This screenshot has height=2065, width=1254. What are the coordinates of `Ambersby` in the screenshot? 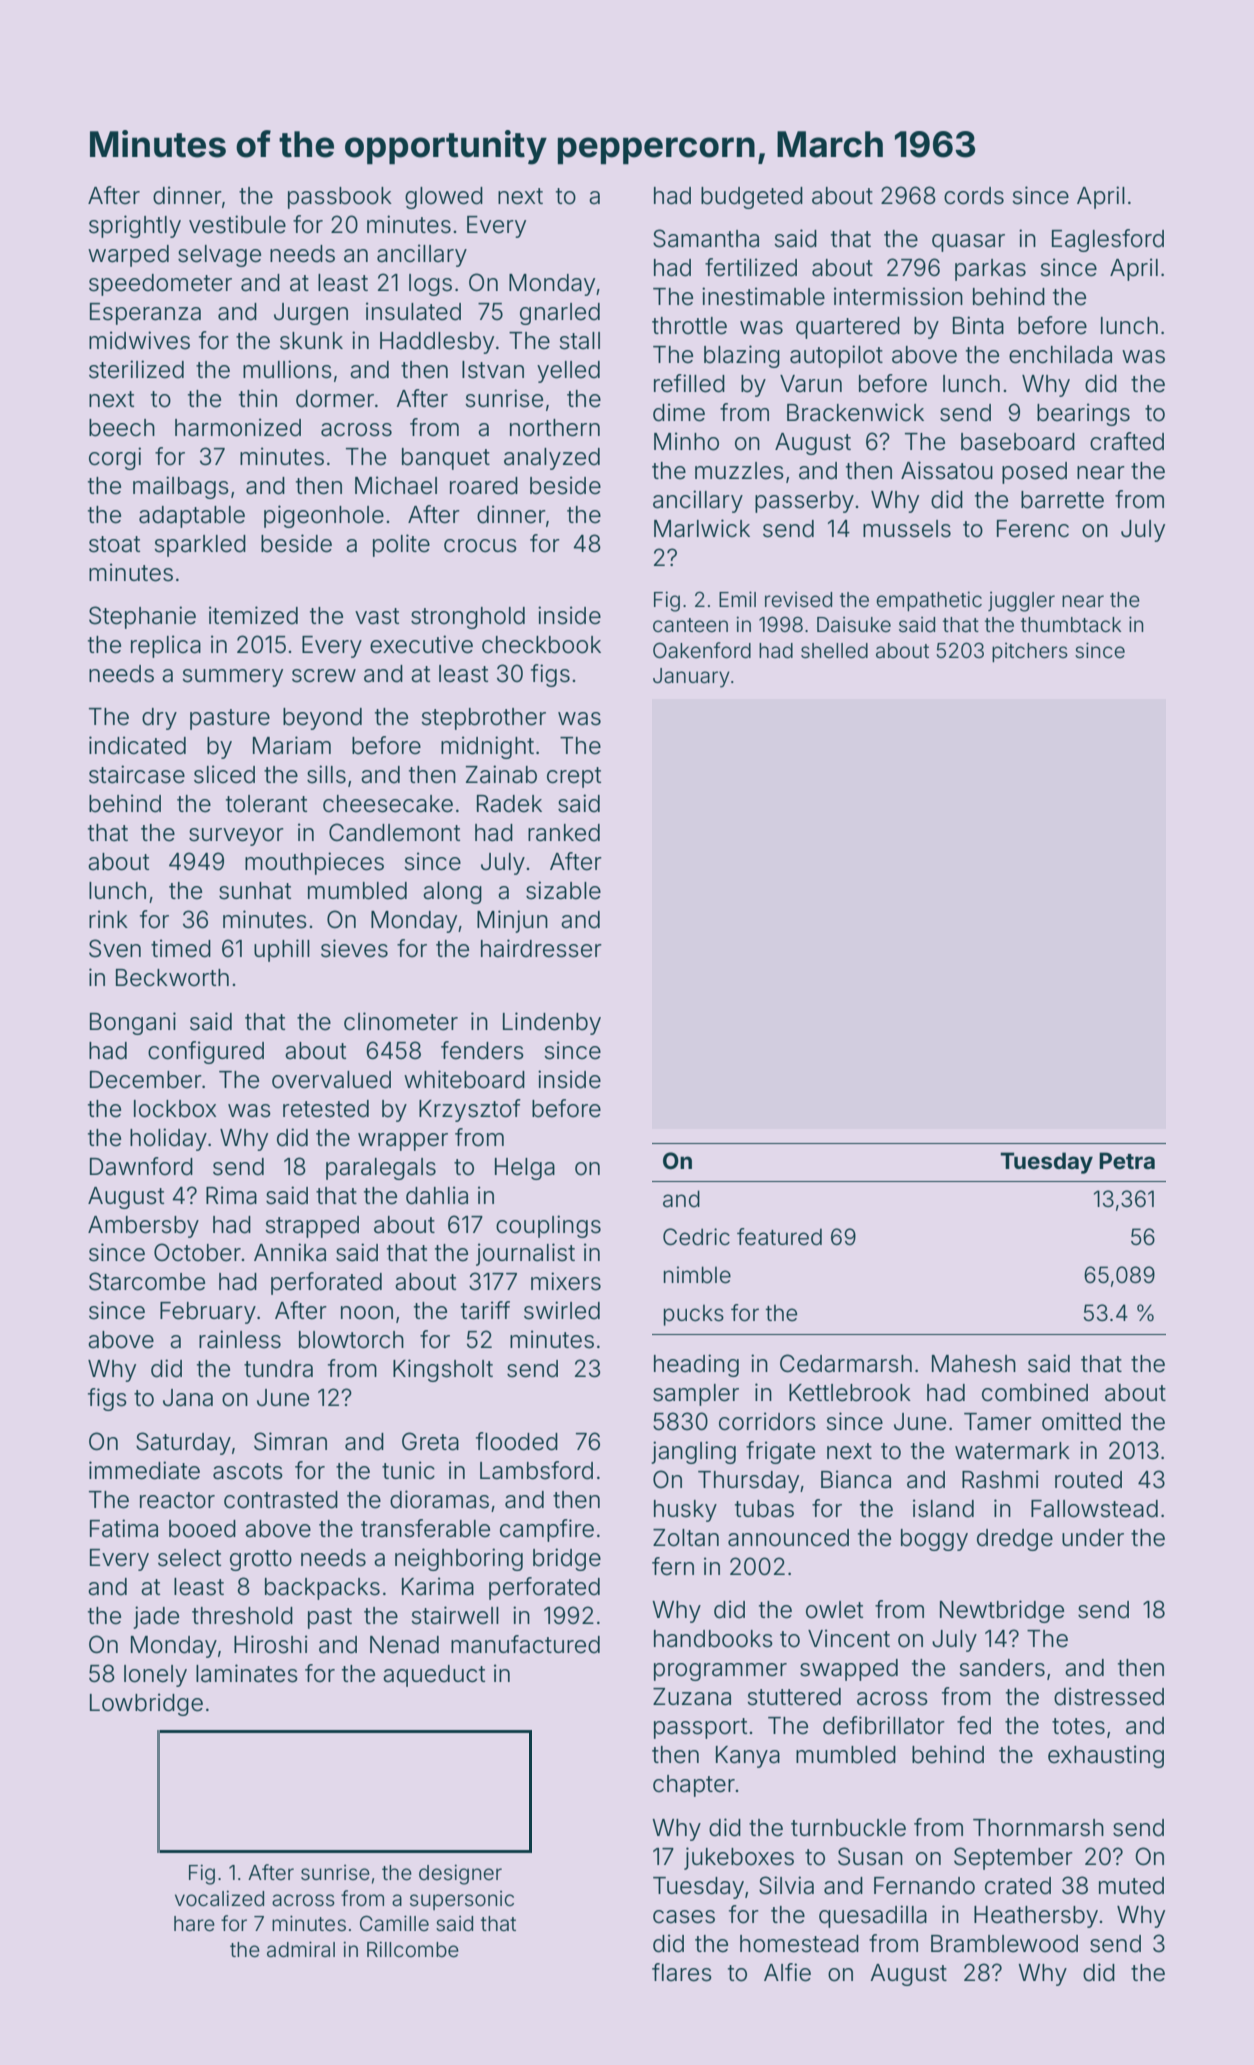 It's located at (143, 1227).
